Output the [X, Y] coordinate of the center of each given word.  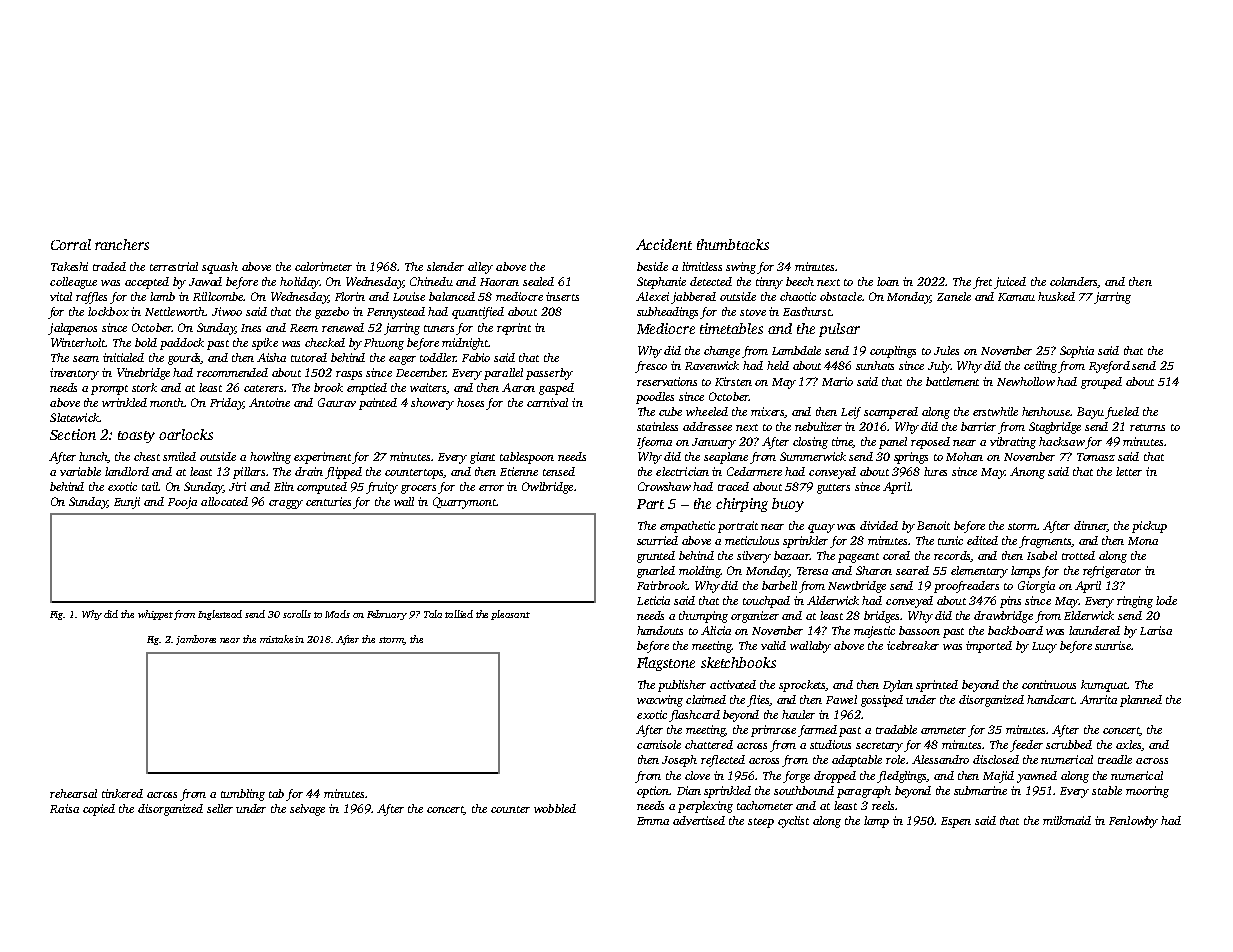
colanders [1074, 282]
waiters [428, 388]
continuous [1049, 684]
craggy [286, 504]
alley [480, 268]
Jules [946, 350]
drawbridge [1003, 617]
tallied [459, 614]
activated [733, 684]
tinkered [122, 793]
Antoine [269, 402]
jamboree [196, 640]
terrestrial [174, 266]
